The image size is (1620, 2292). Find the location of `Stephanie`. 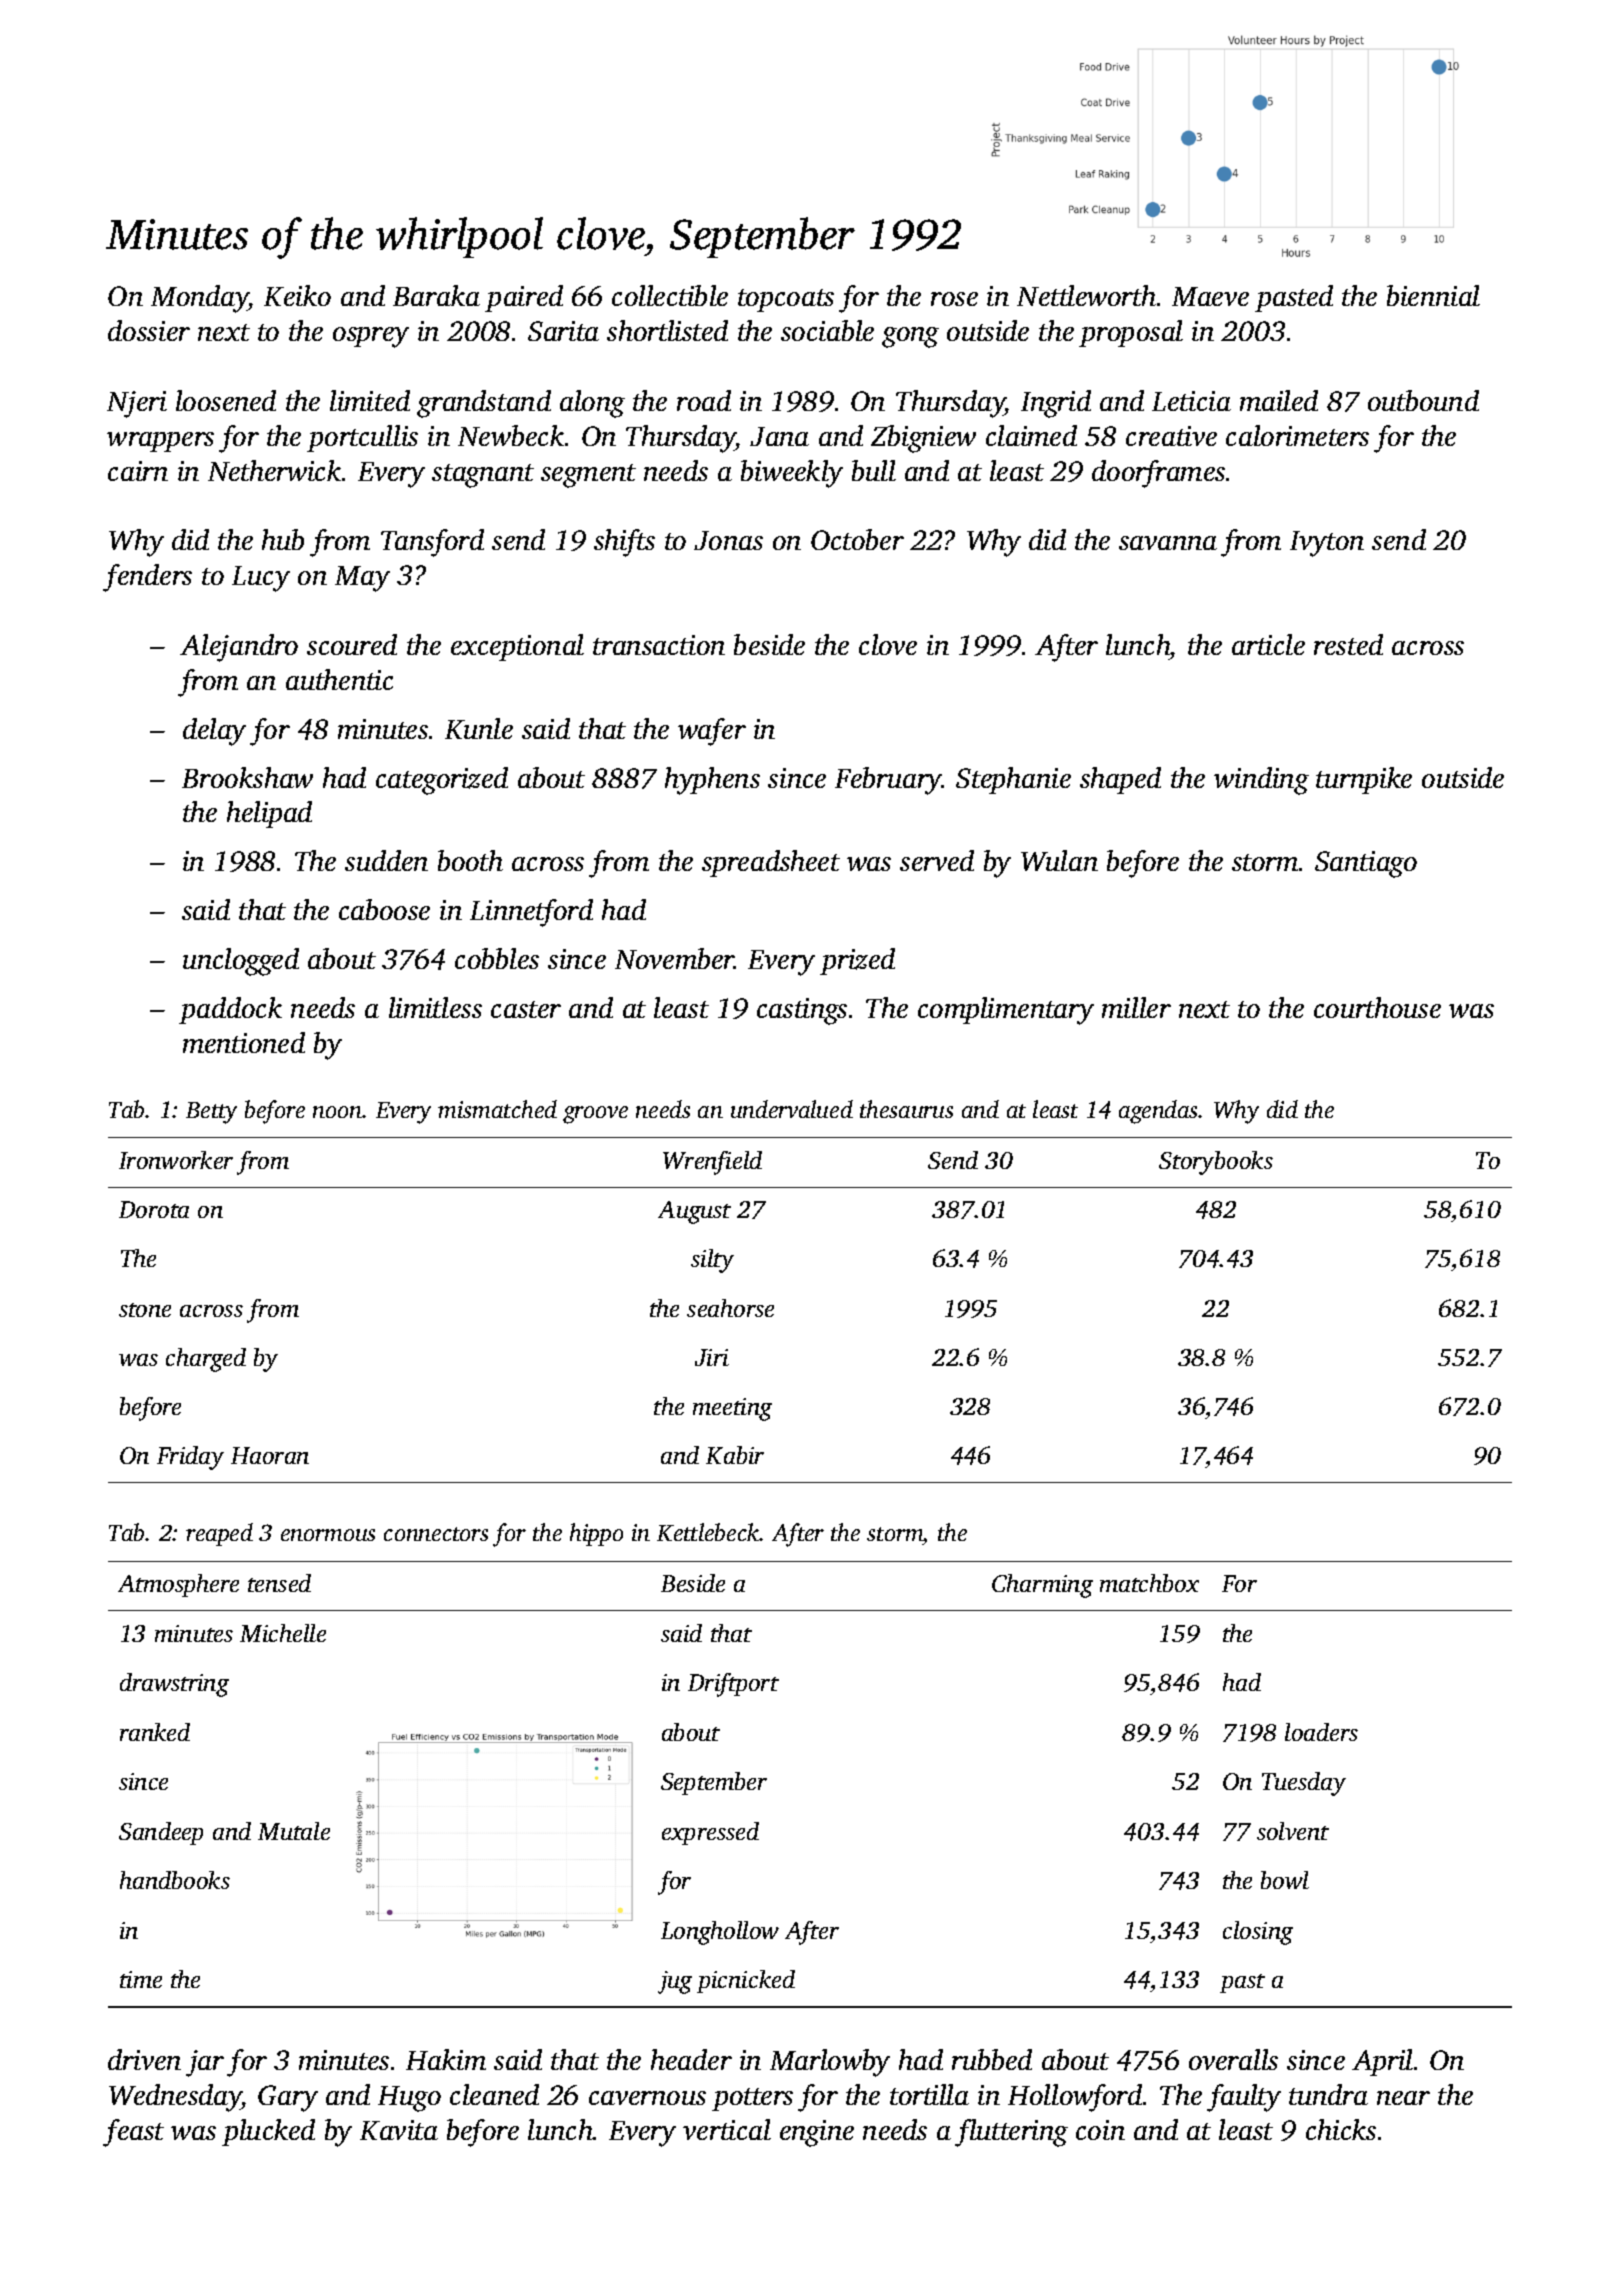

Stephanie is located at coordinates (1013, 780).
